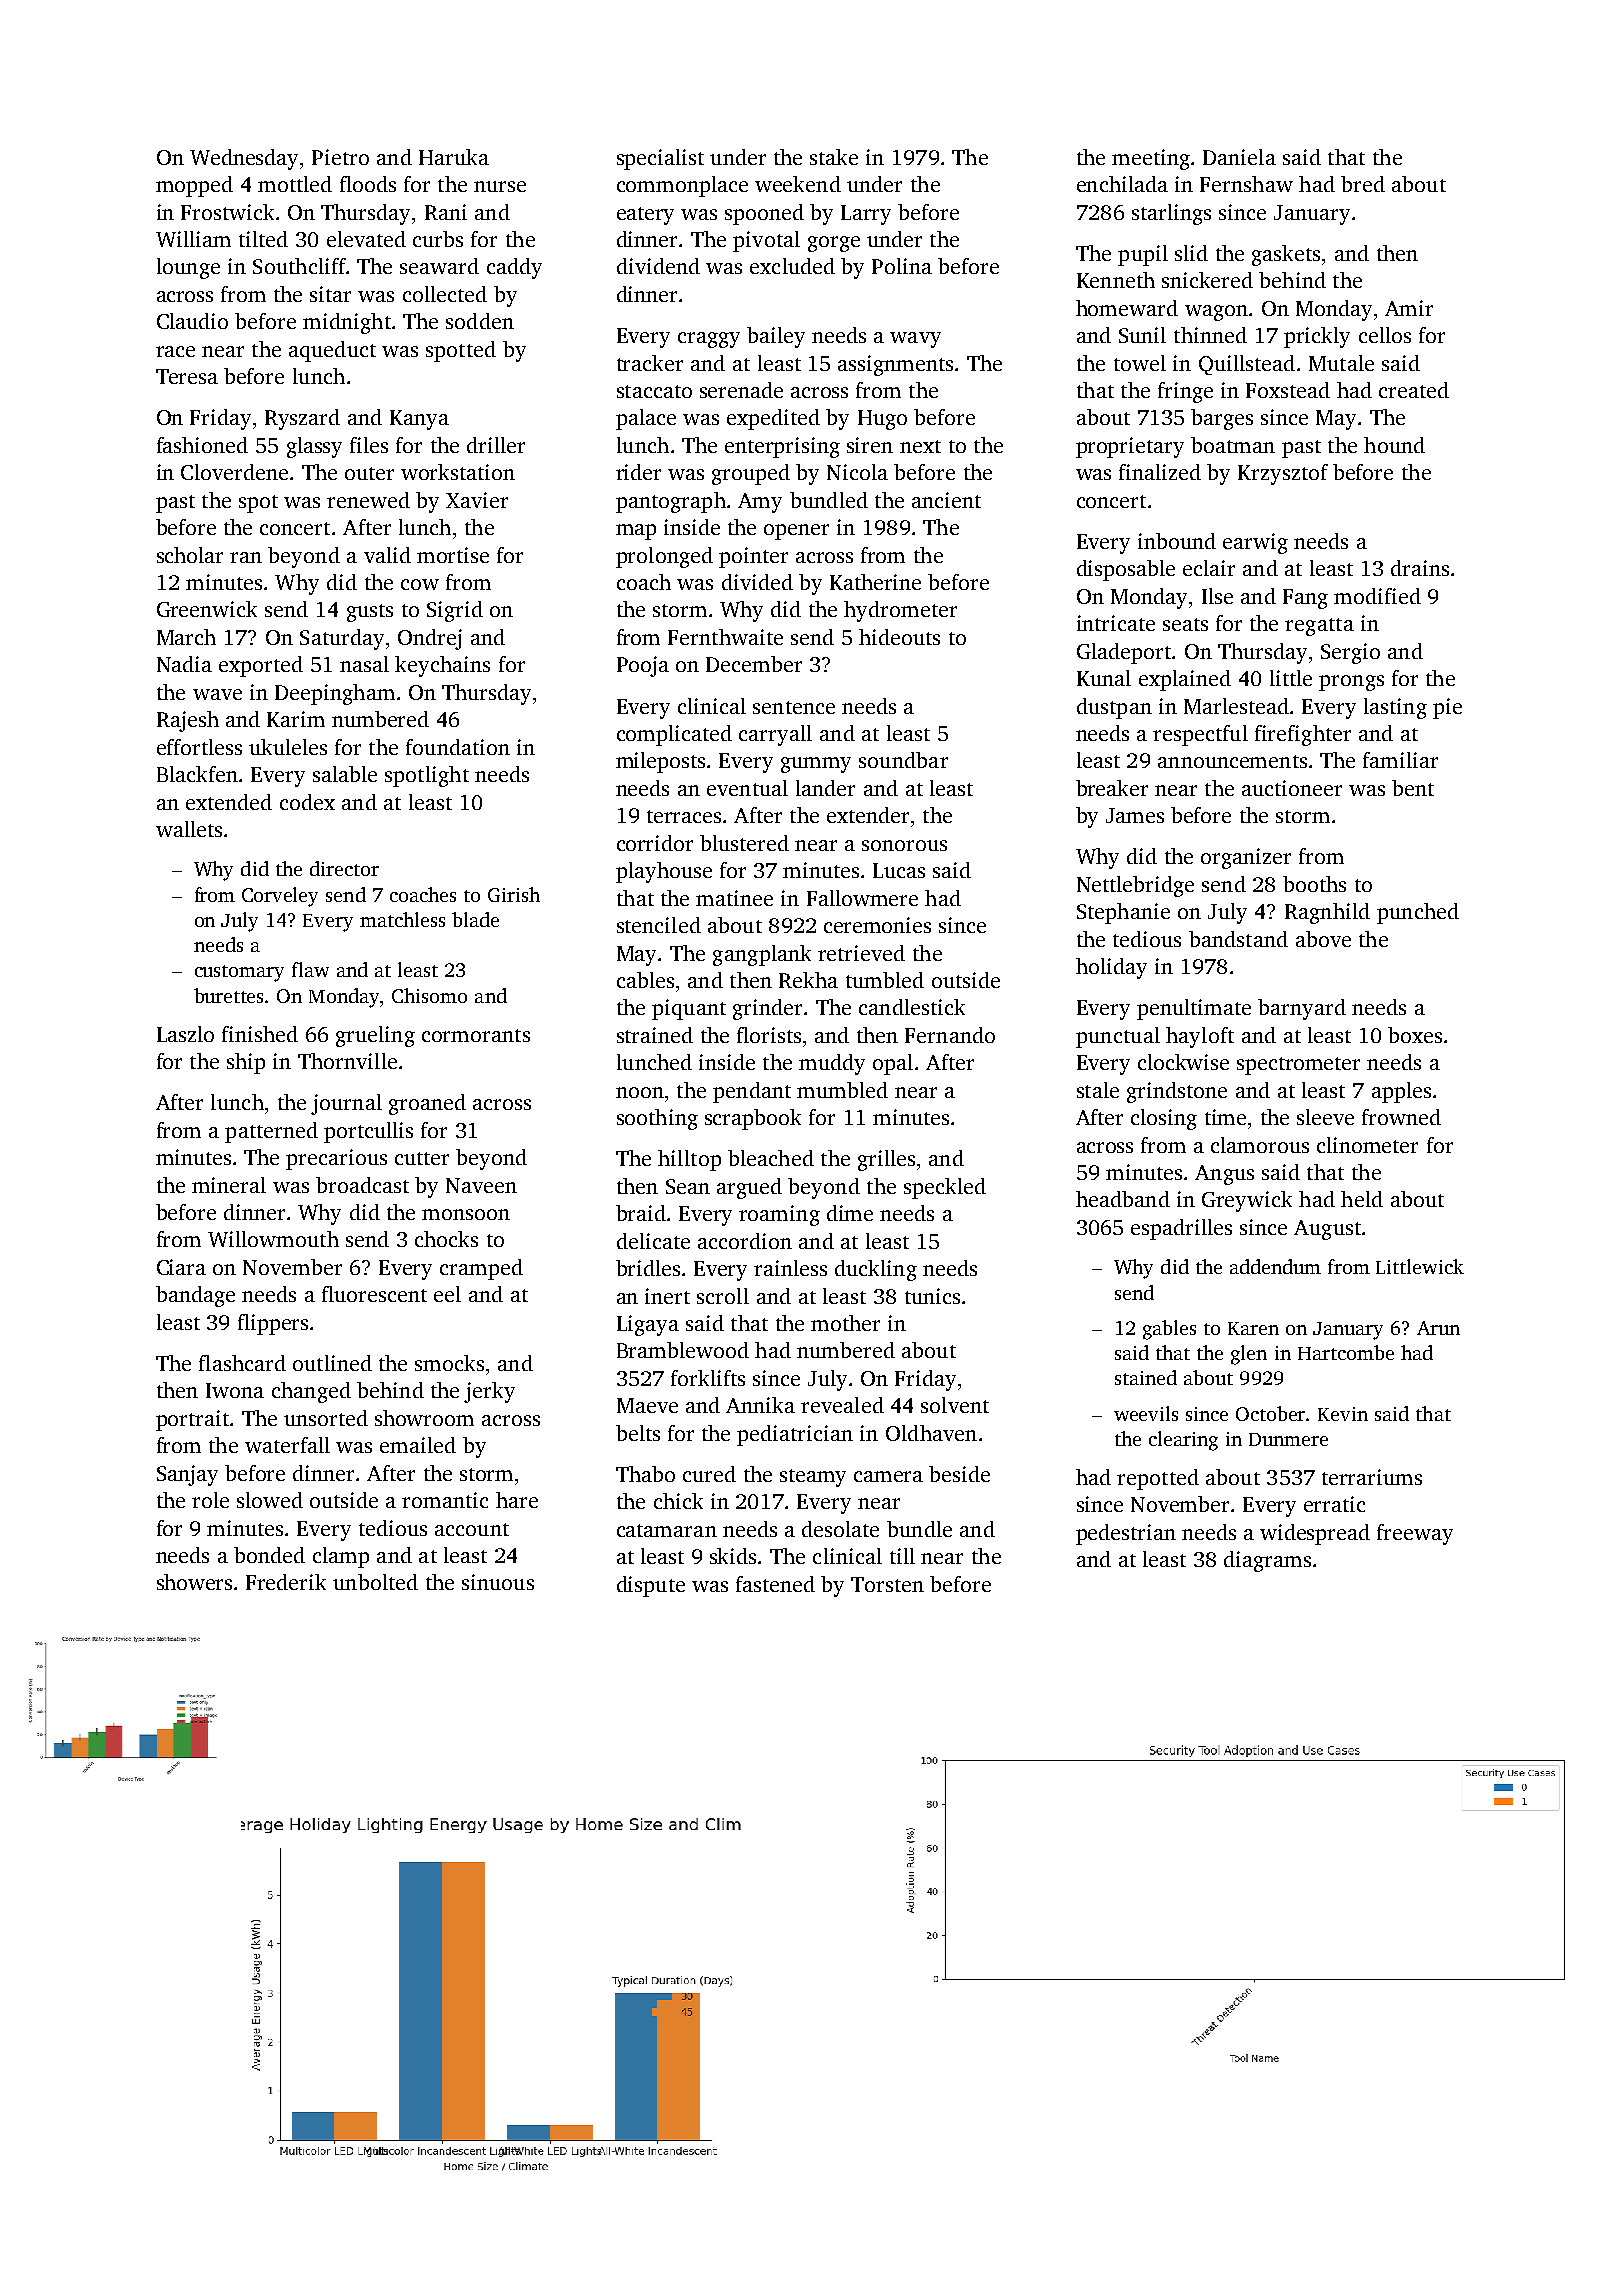  Describe the element at coordinates (866, 215) in the screenshot. I see `Larry` at that location.
